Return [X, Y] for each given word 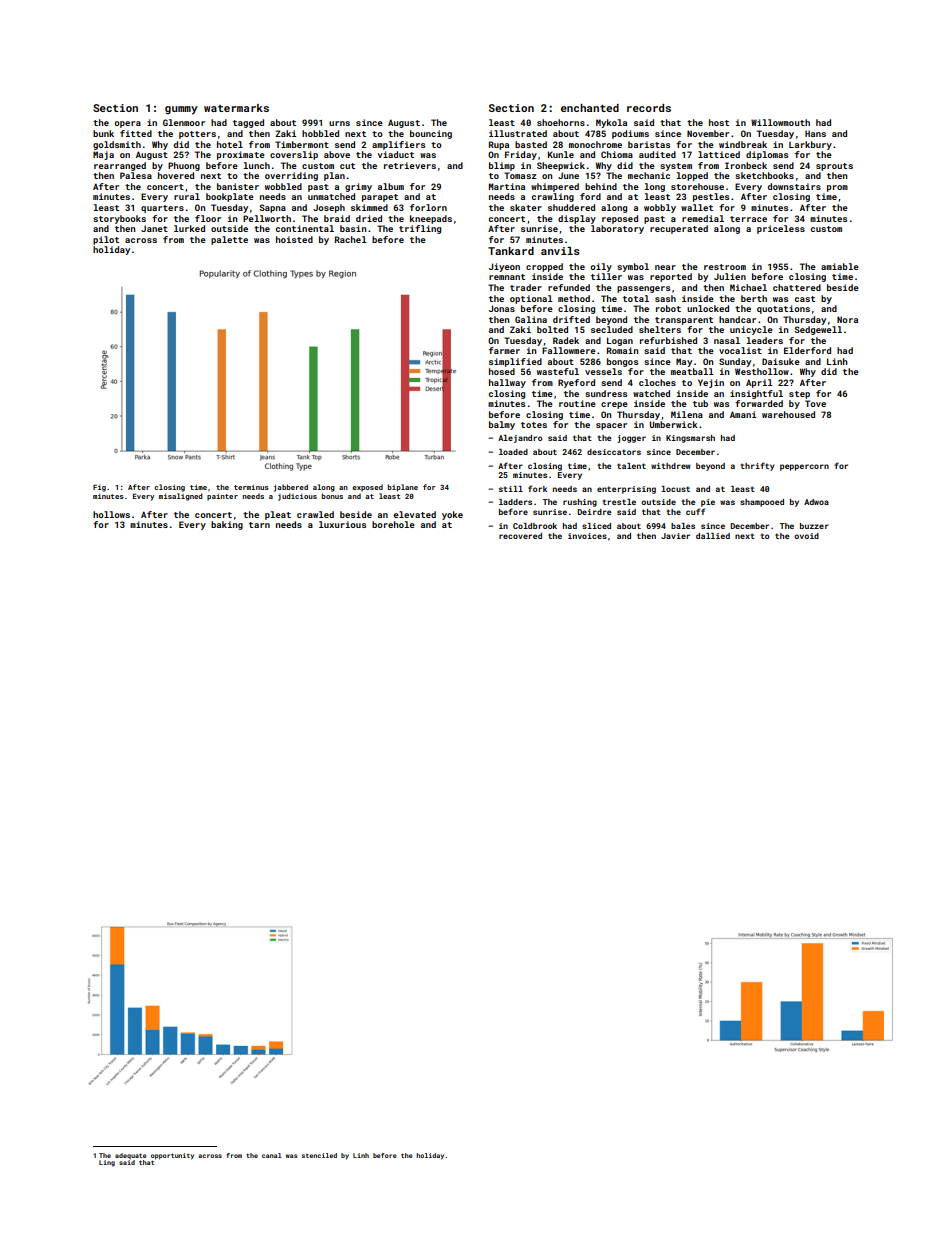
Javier [675, 536]
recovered [520, 536]
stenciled [319, 1155]
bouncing [431, 134]
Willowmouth [780, 122]
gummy [181, 110]
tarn [259, 525]
